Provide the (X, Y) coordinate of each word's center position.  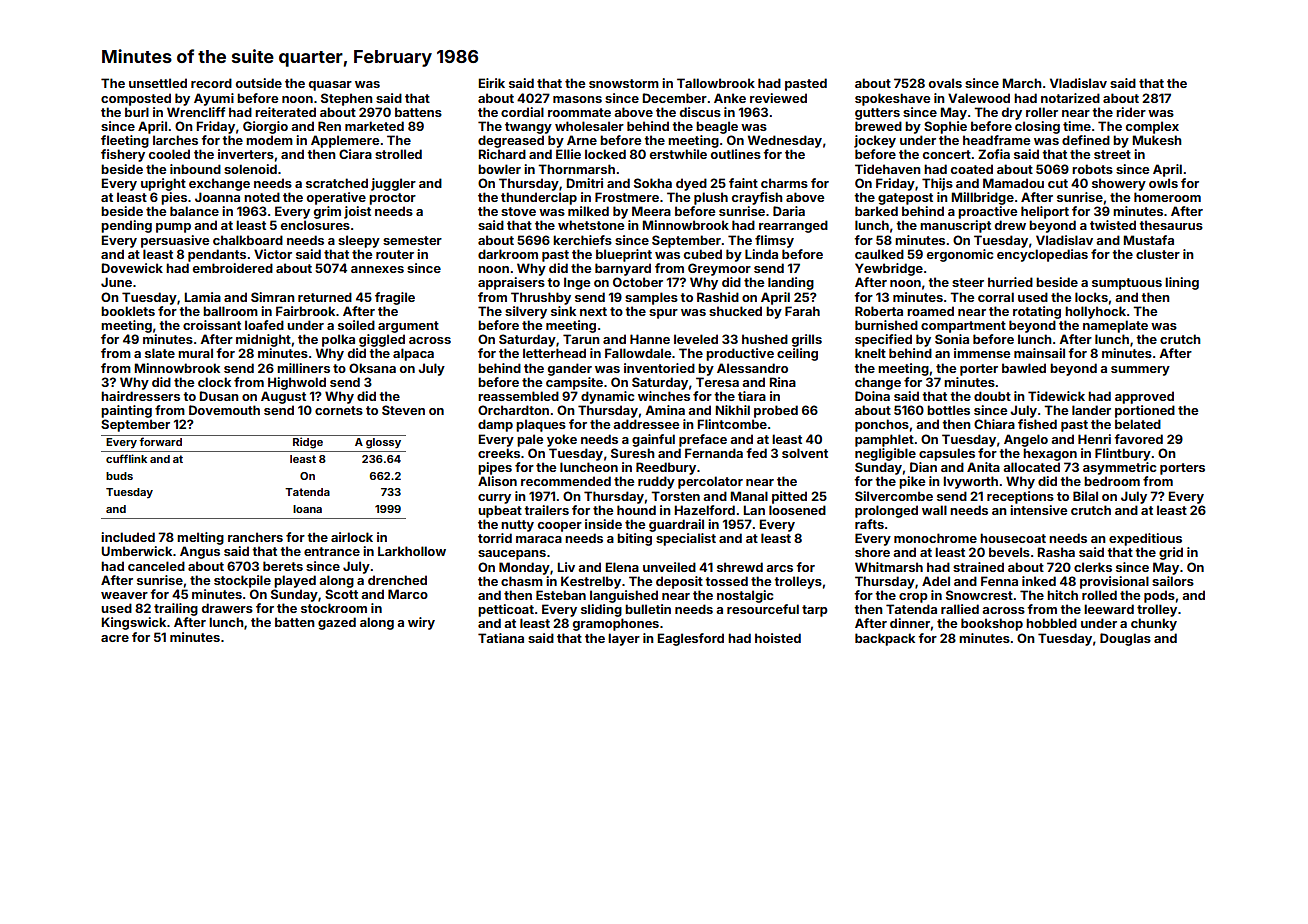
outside (259, 83)
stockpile (242, 581)
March (1022, 83)
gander (570, 369)
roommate (579, 112)
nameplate (1115, 326)
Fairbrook (305, 311)
